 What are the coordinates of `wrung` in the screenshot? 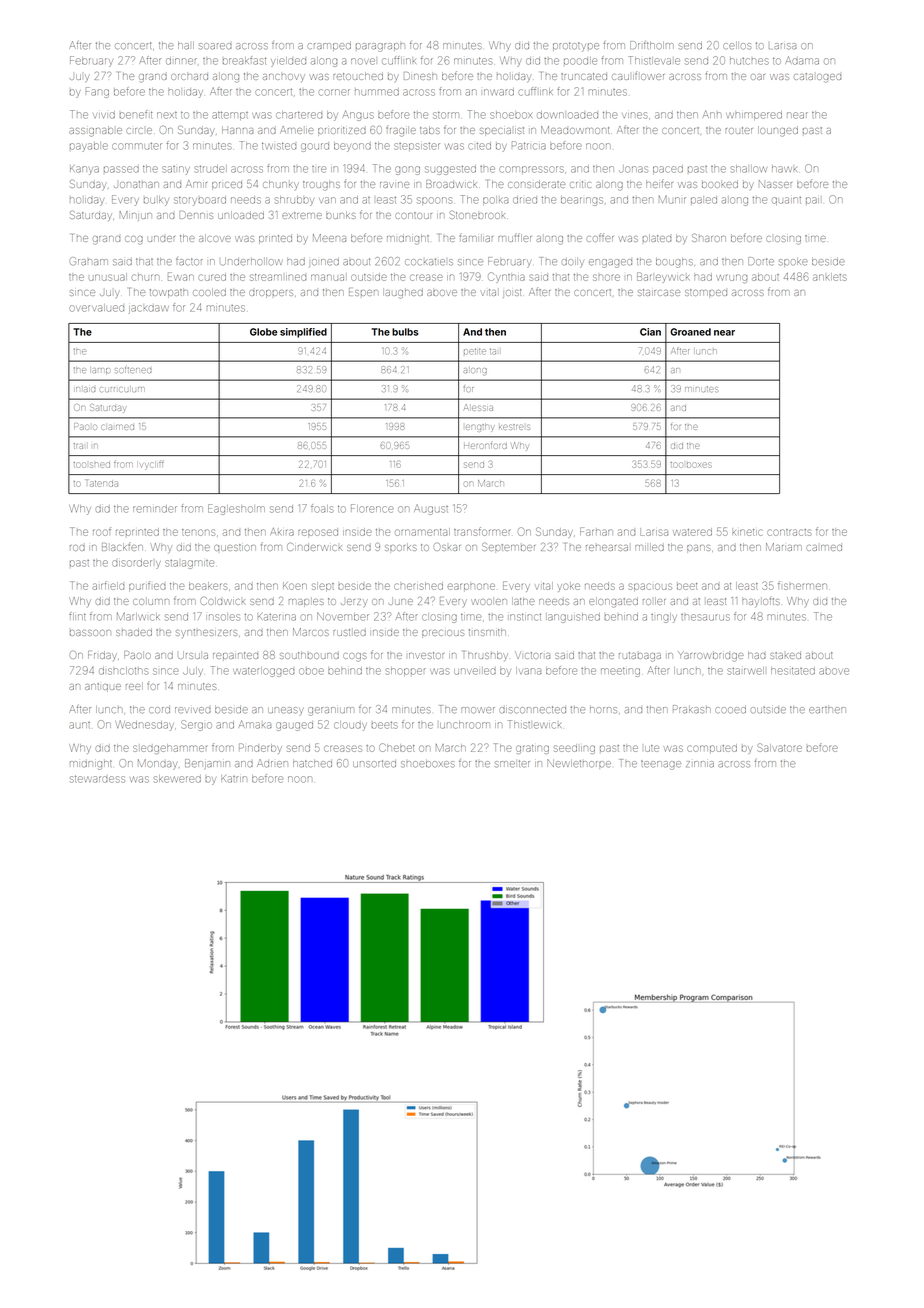 It's located at (731, 278).
